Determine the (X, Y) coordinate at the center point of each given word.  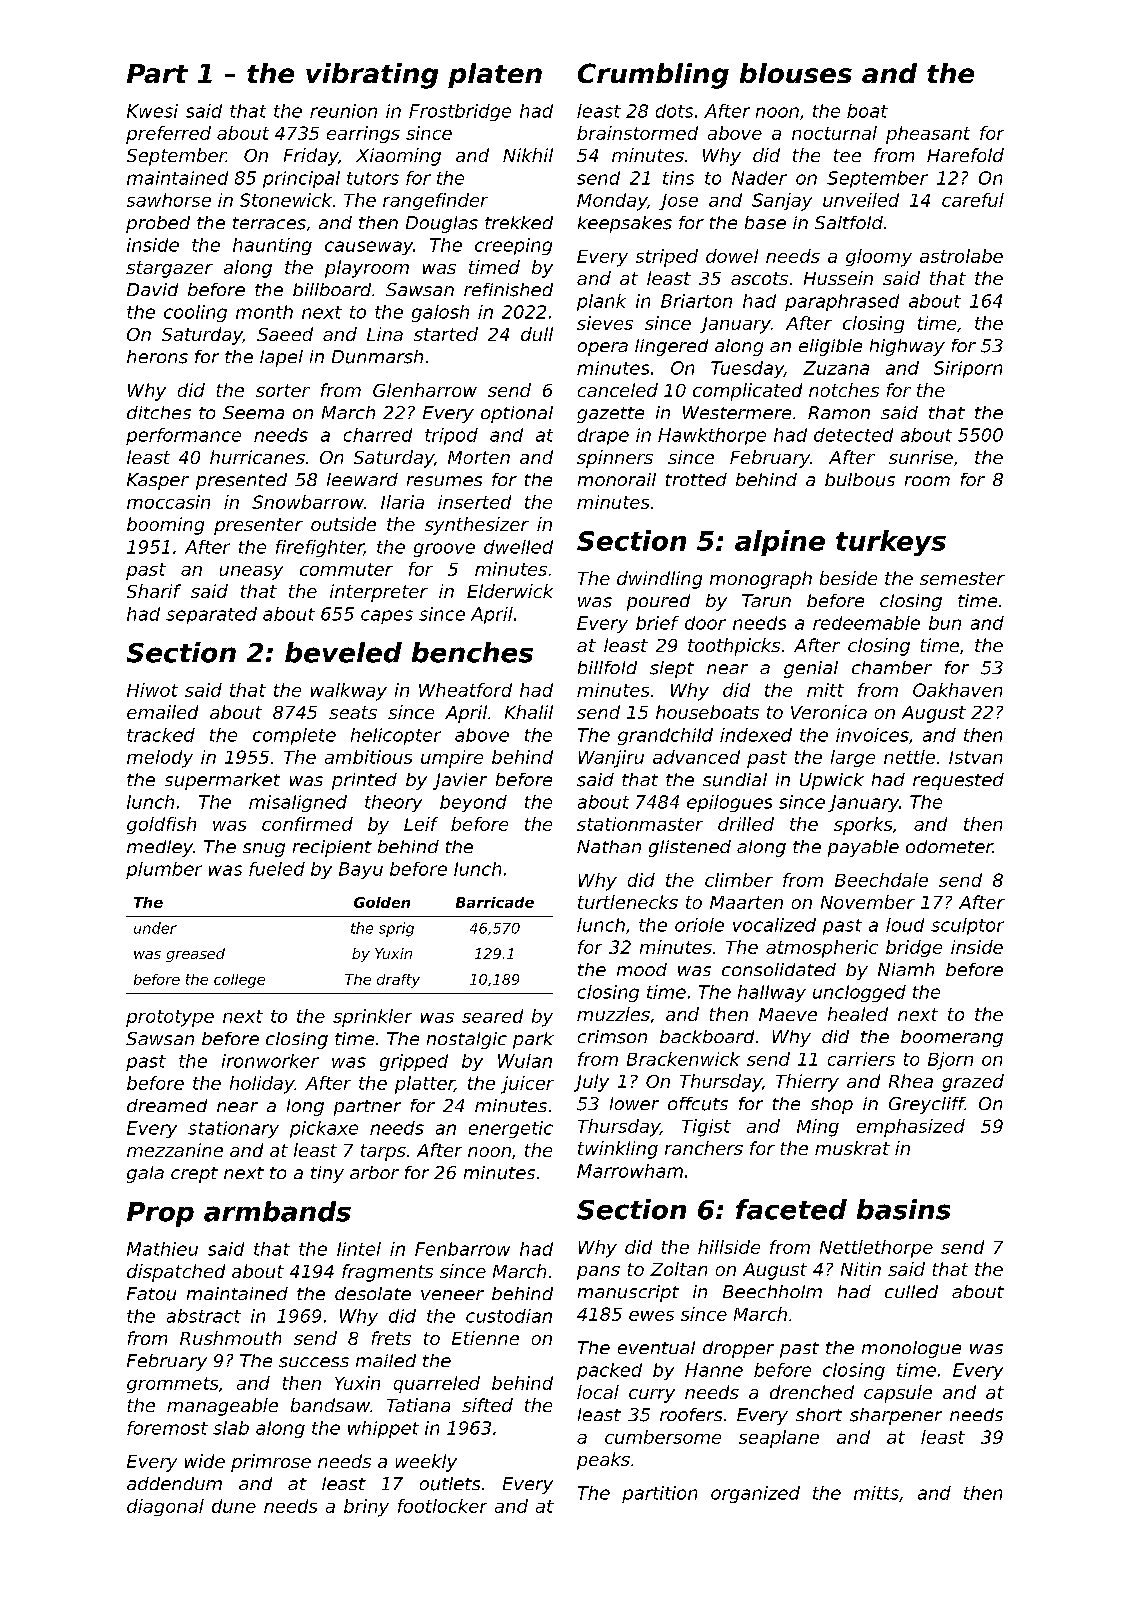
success (314, 1362)
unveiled (861, 200)
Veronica (829, 712)
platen (495, 75)
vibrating (372, 76)
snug (264, 850)
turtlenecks (628, 902)
